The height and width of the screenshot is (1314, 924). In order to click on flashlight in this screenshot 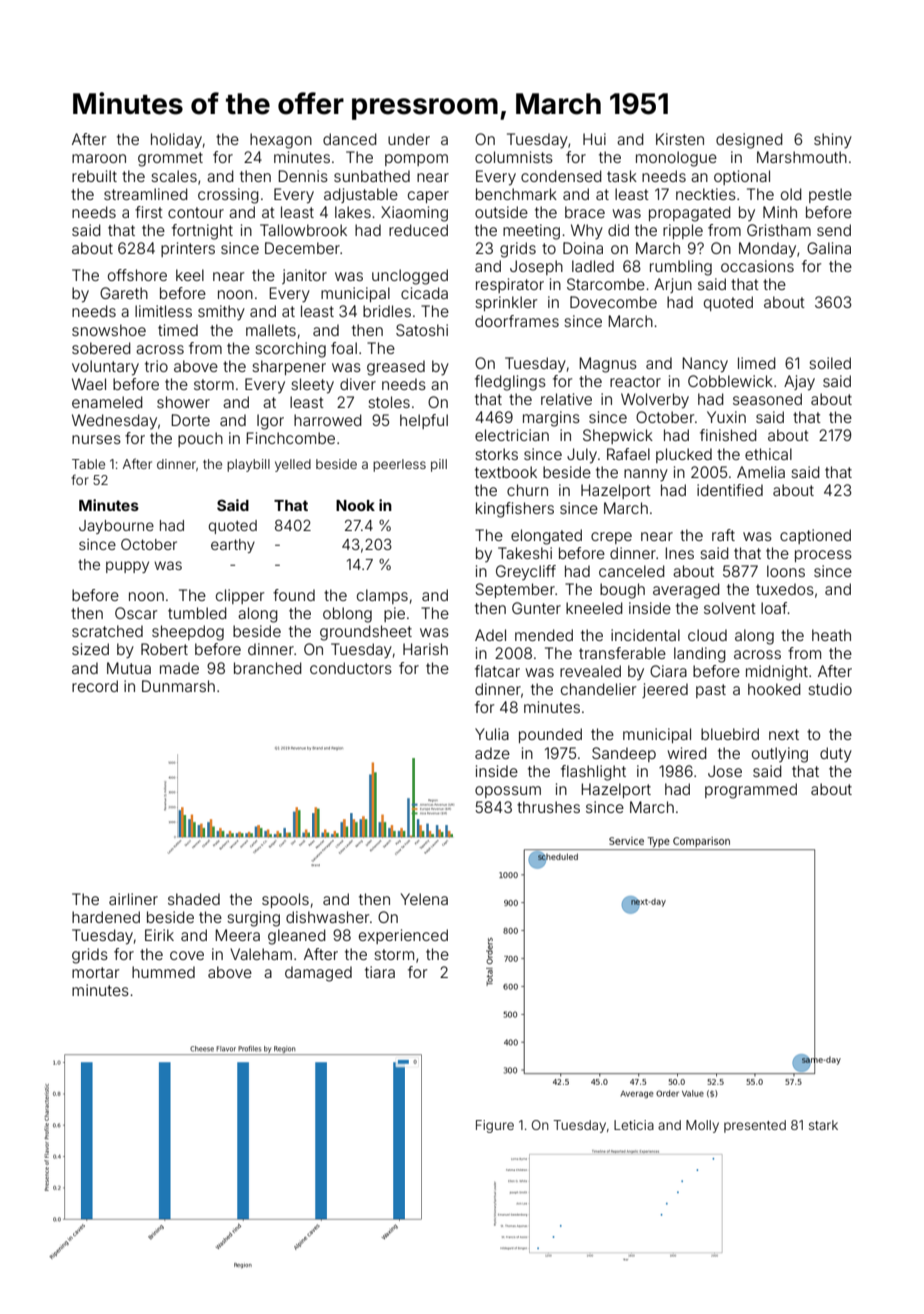, I will do `click(593, 773)`.
